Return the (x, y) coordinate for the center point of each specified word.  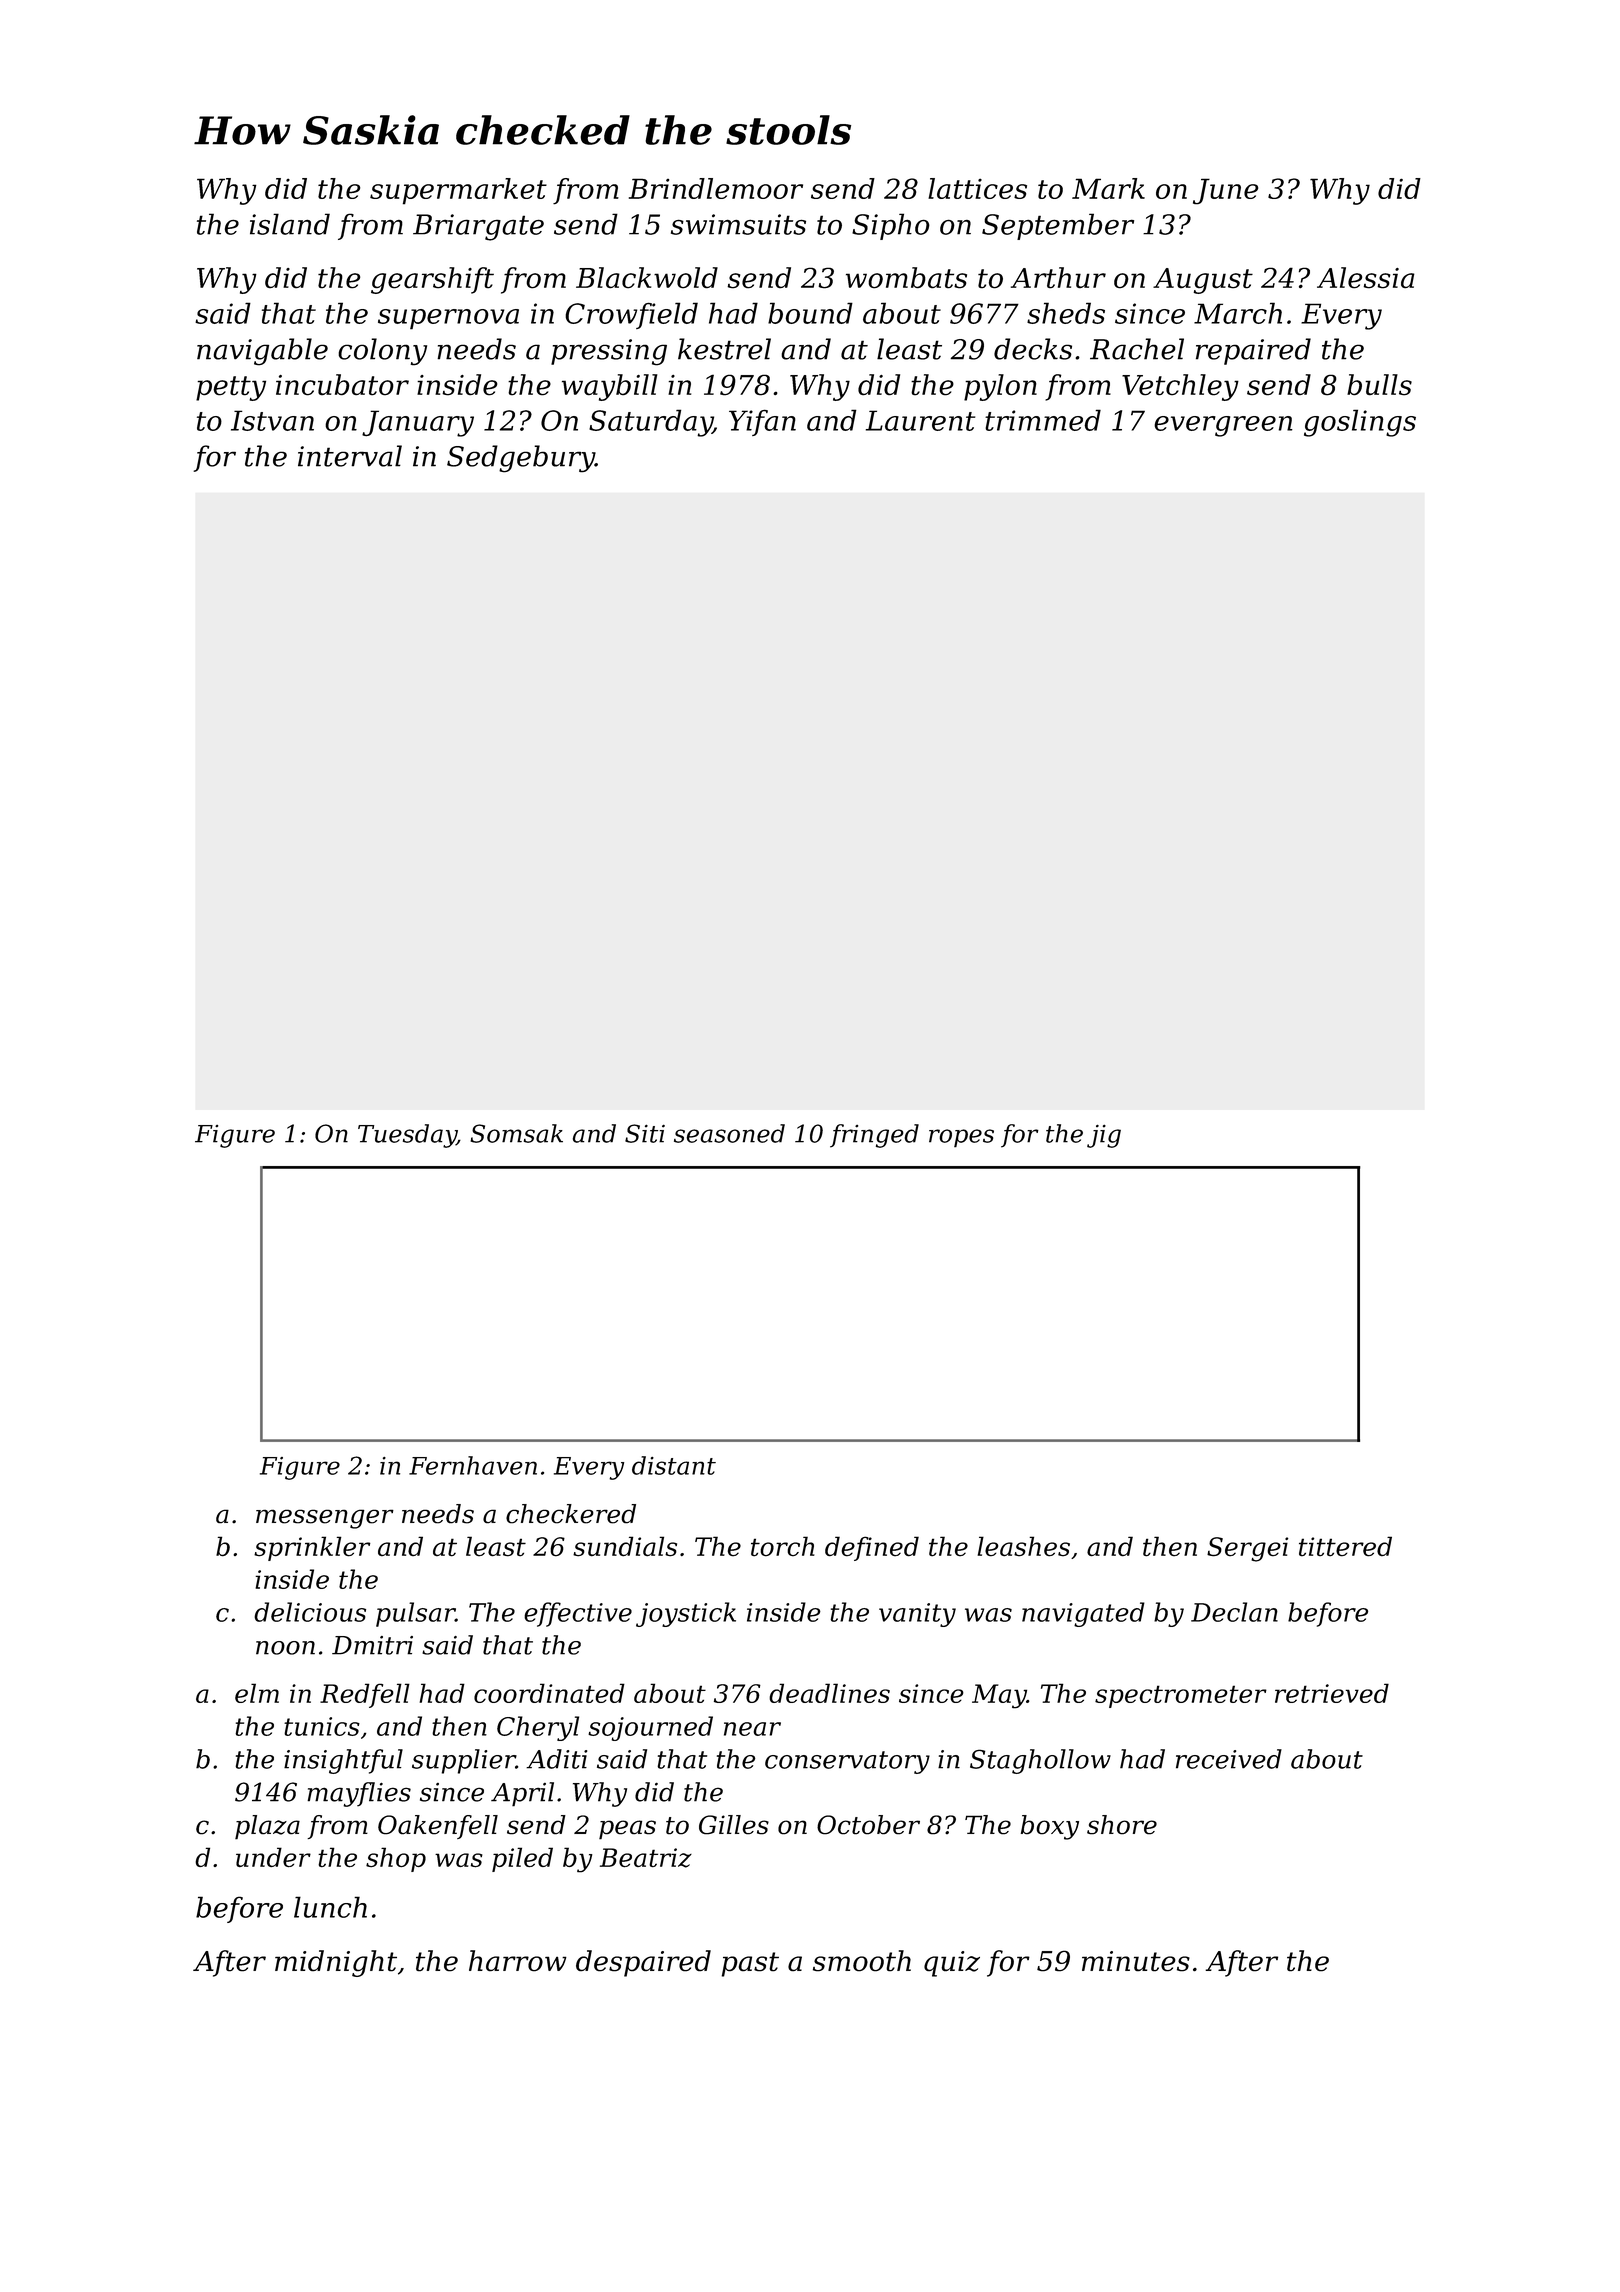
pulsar (415, 1614)
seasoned (729, 1133)
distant (674, 1465)
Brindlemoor (716, 188)
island (290, 224)
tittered (1345, 1546)
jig (1104, 1136)
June (1225, 191)
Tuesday (407, 1136)
